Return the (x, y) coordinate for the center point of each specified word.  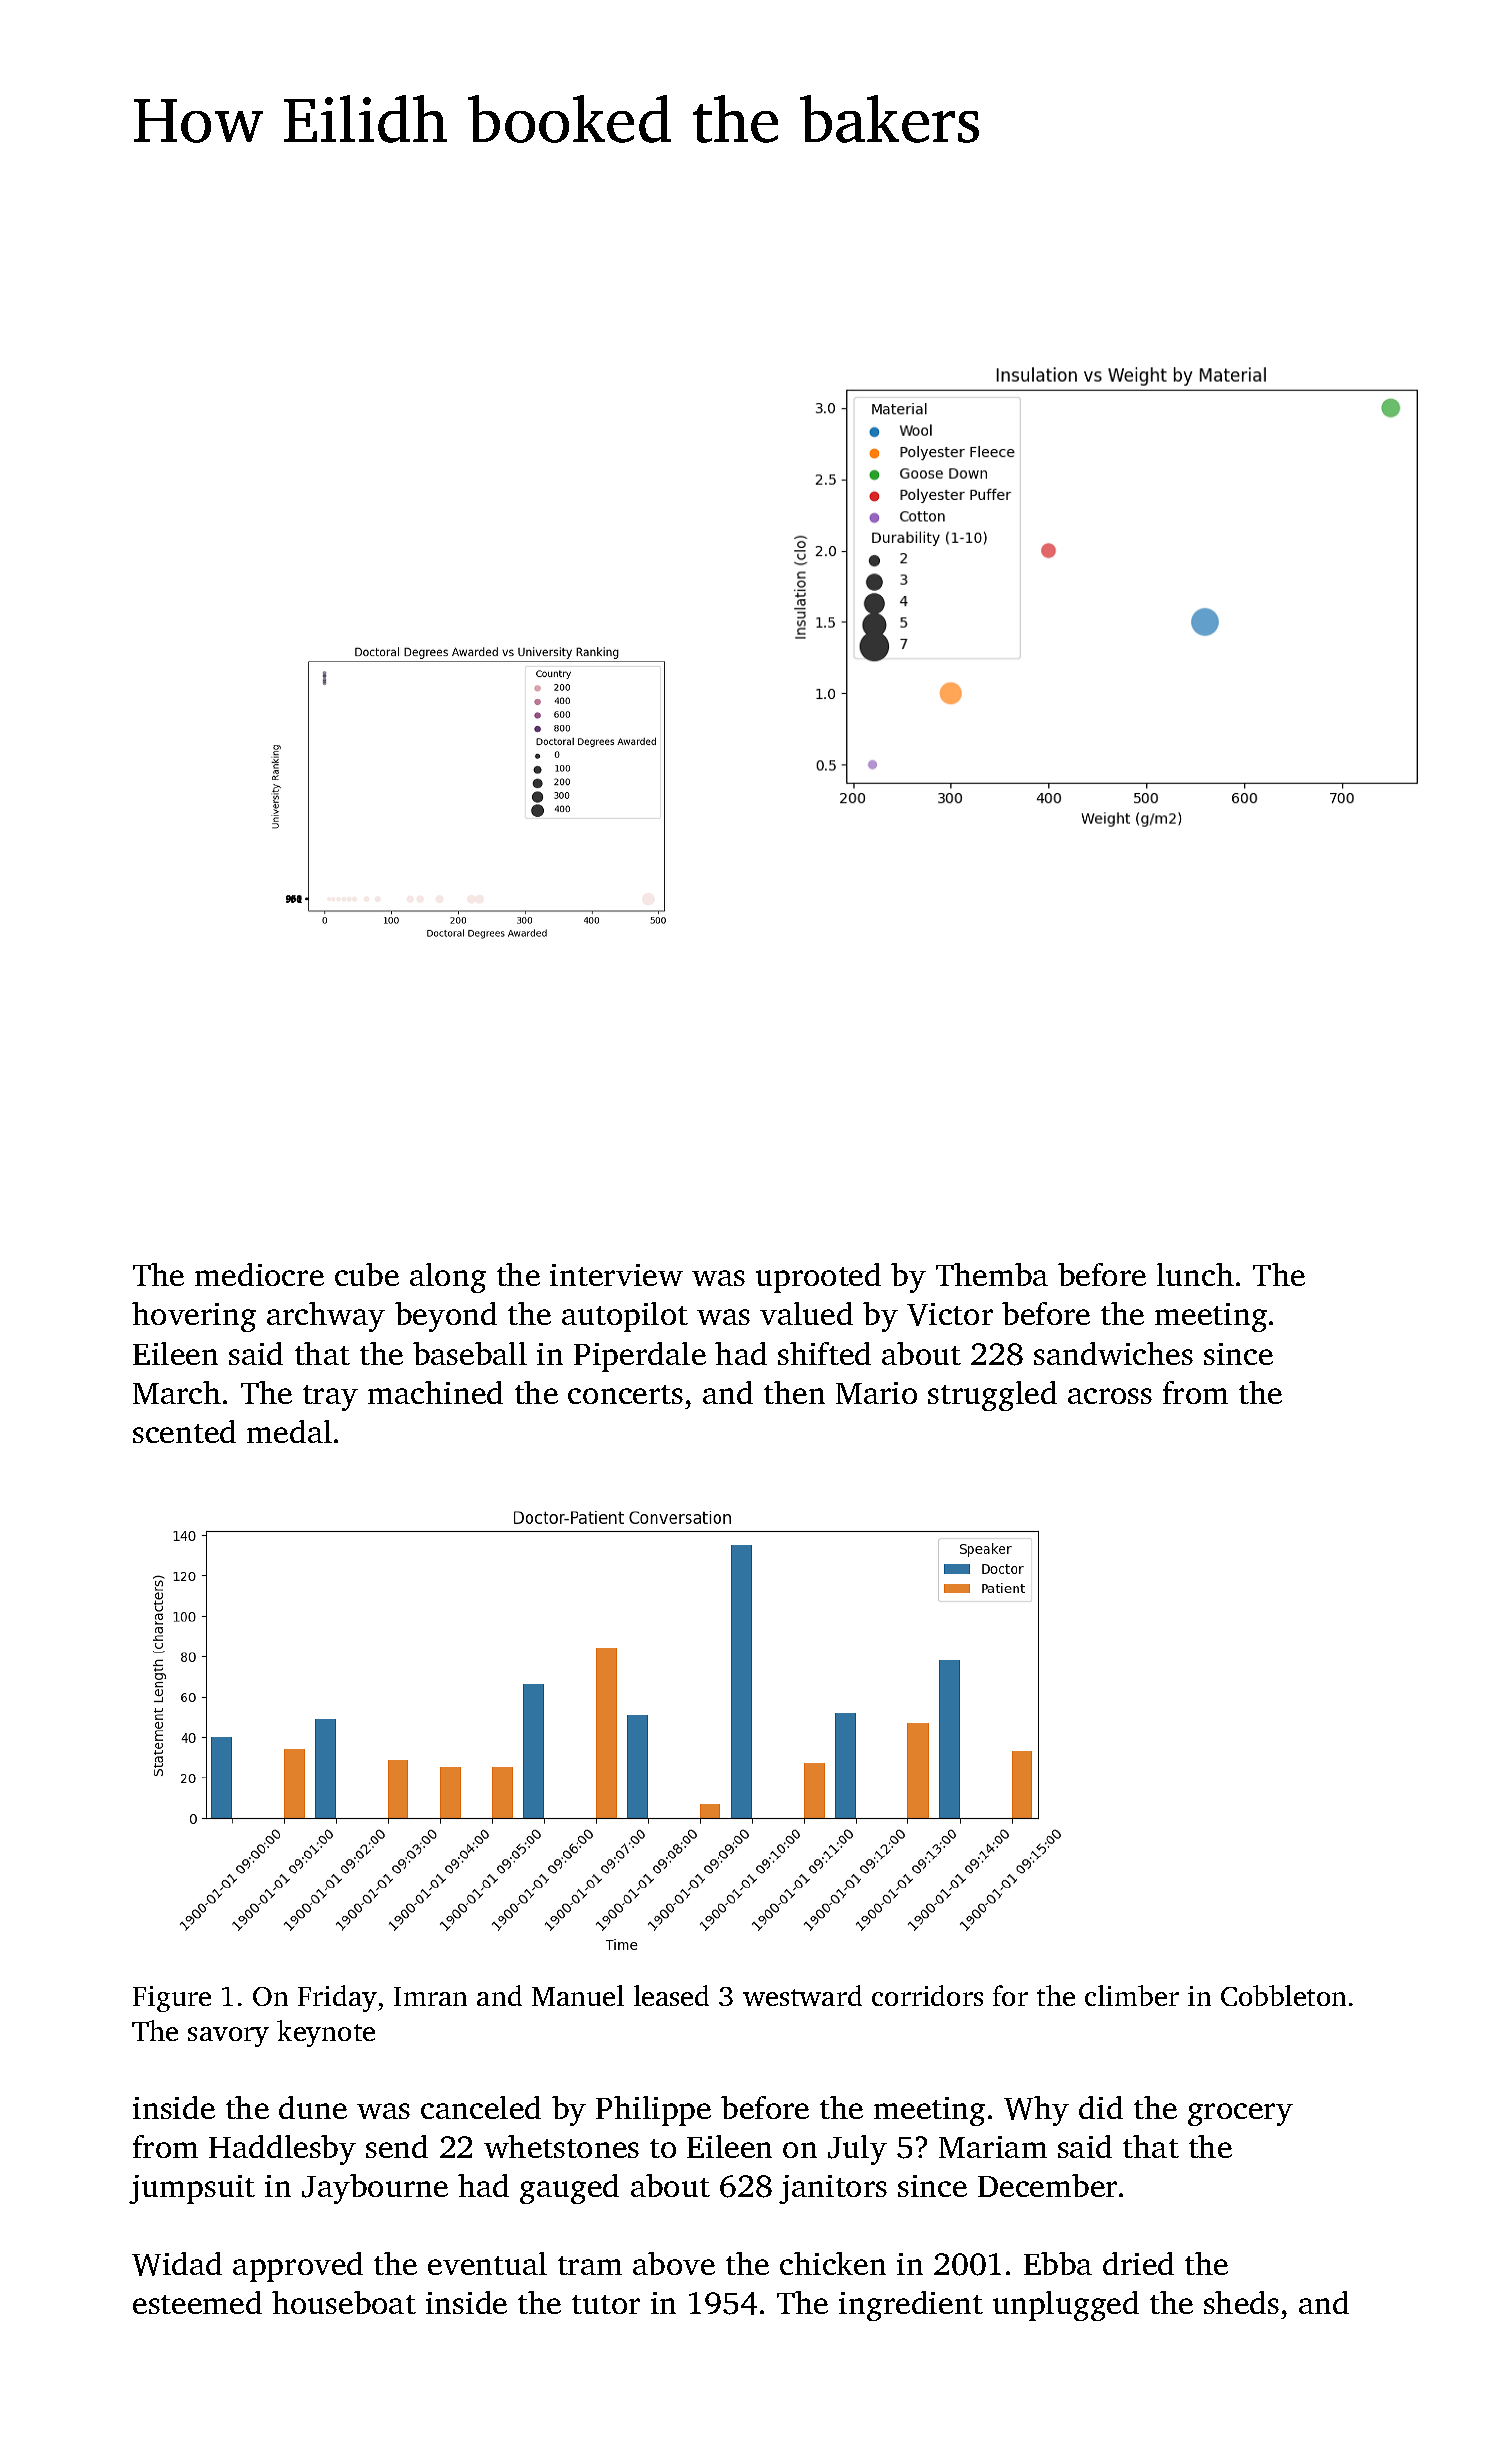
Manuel (578, 1995)
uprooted (818, 1278)
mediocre (259, 1274)
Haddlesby (282, 2150)
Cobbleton (1283, 1995)
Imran (430, 1996)
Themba (992, 1274)
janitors (833, 2189)
